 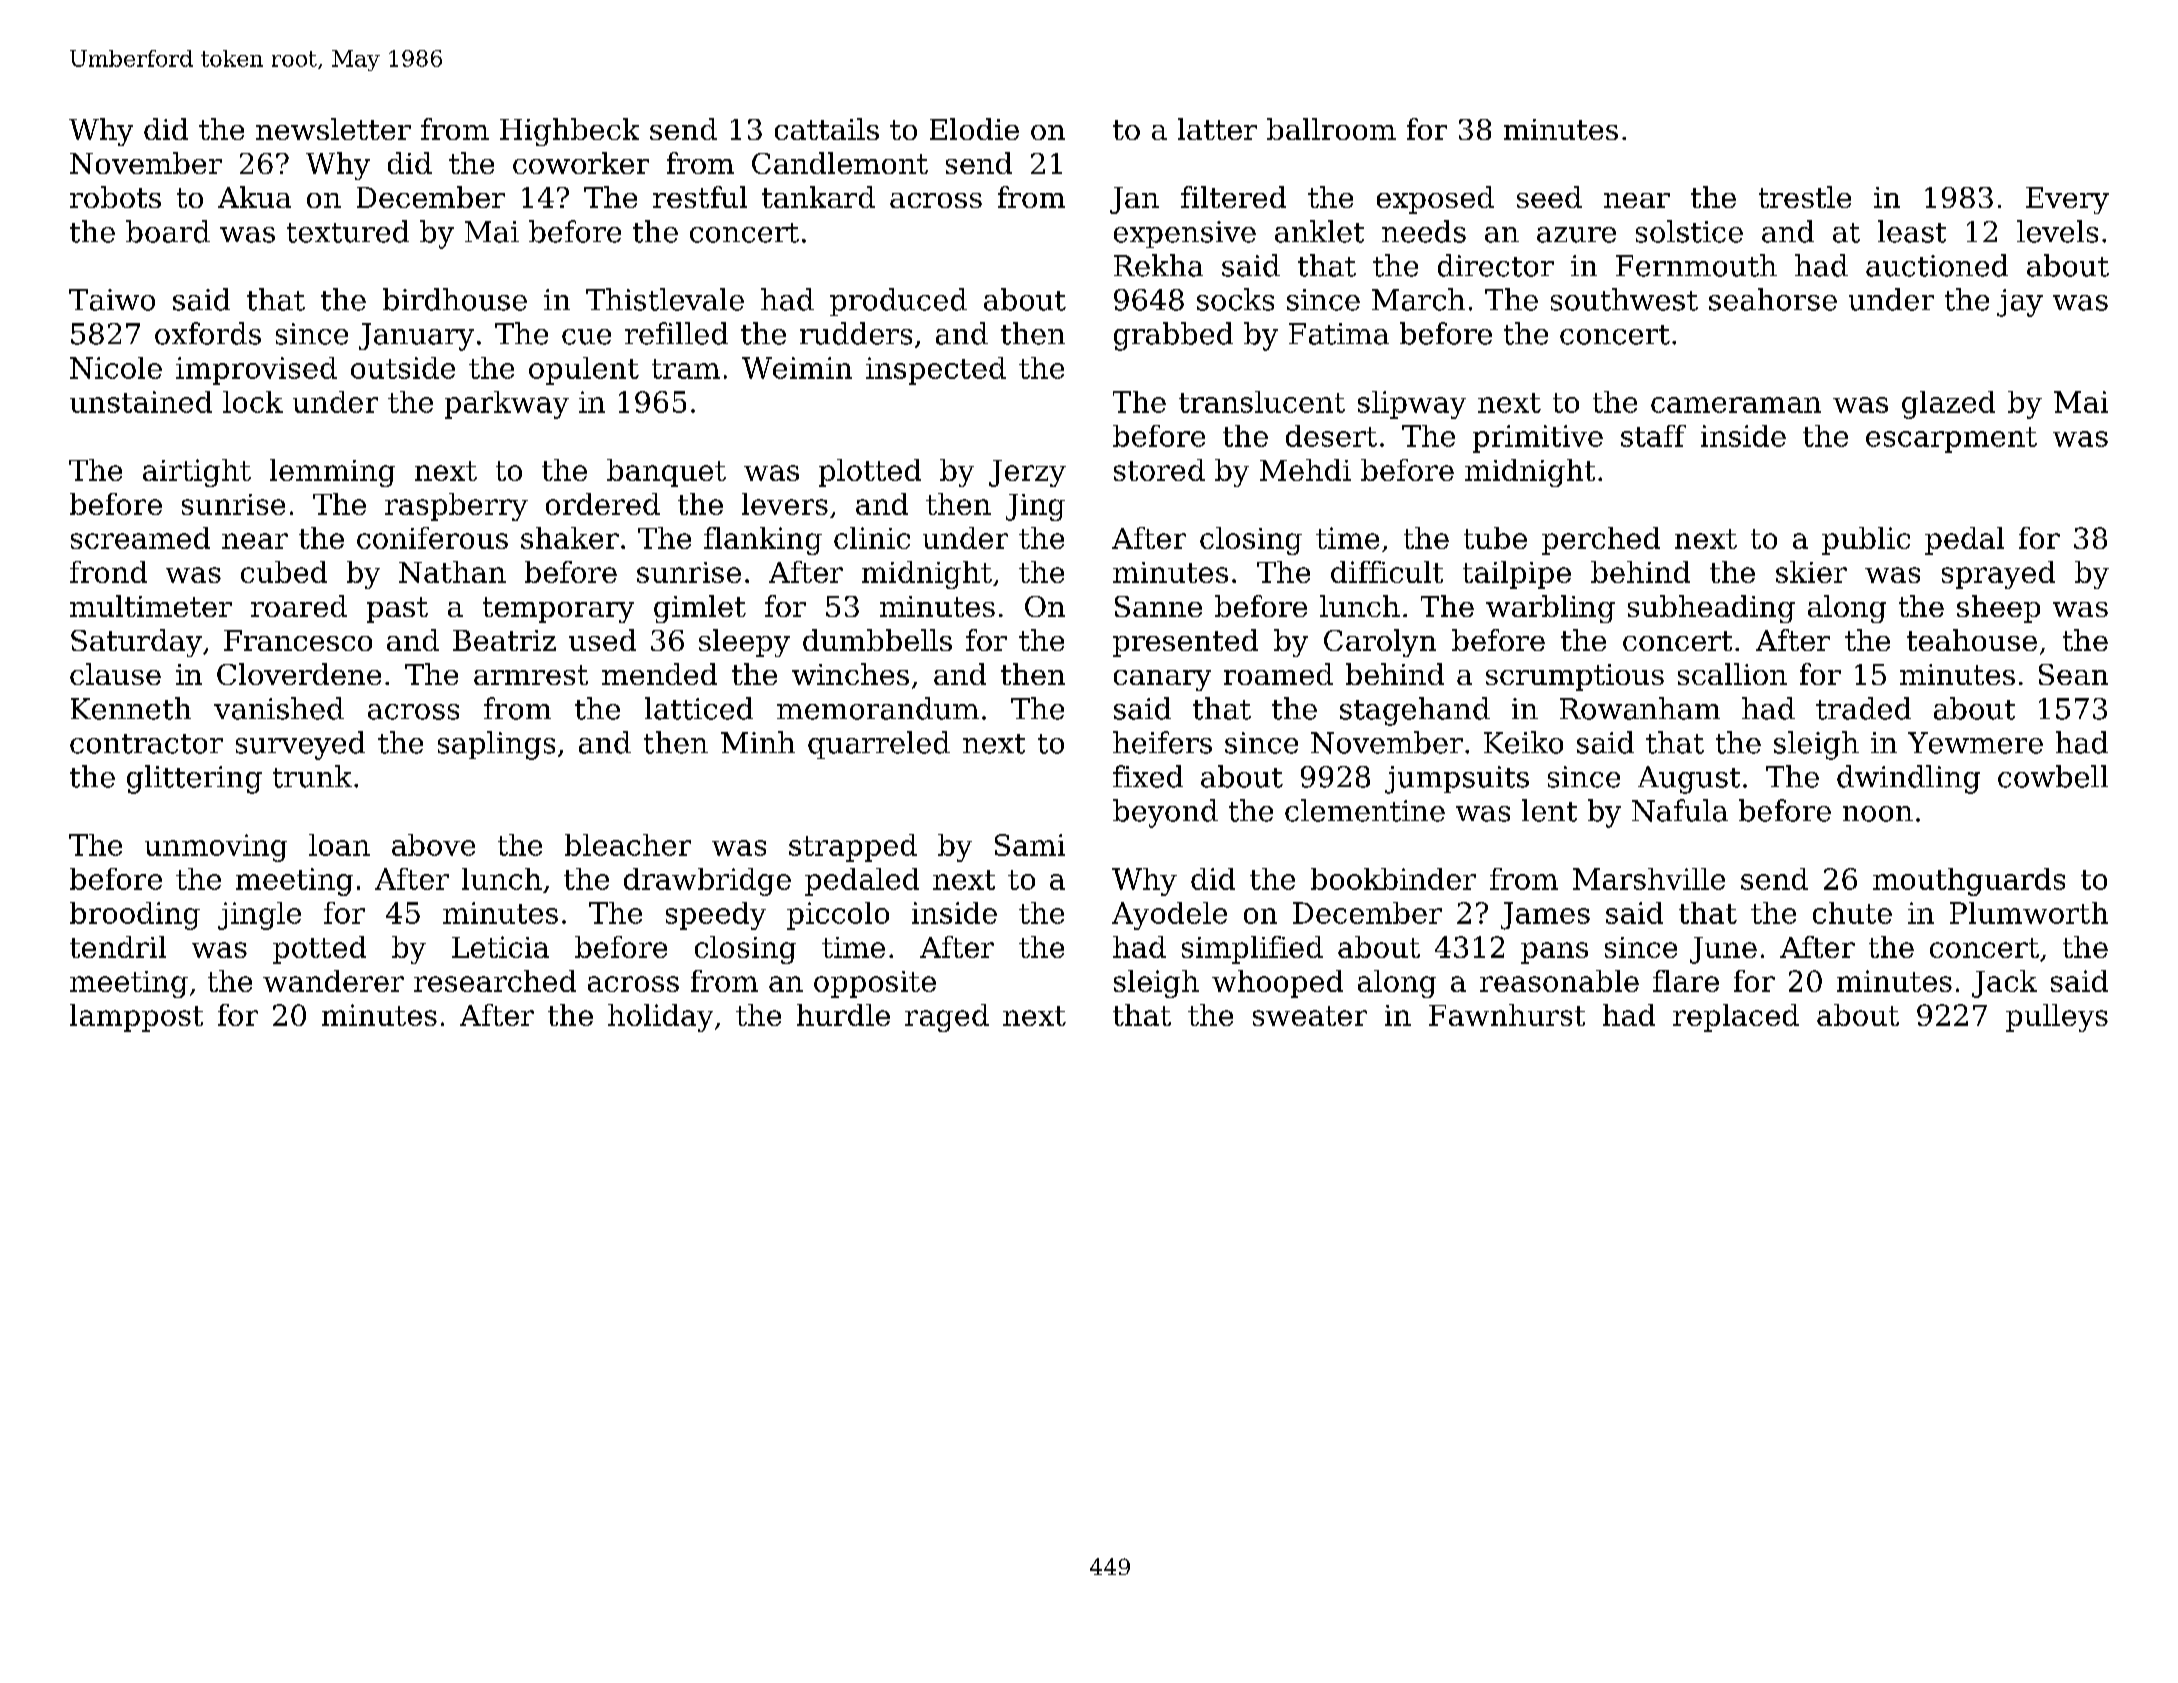 What do you see at coordinates (1331, 129) in the document?
I see `ballroom` at bounding box center [1331, 129].
